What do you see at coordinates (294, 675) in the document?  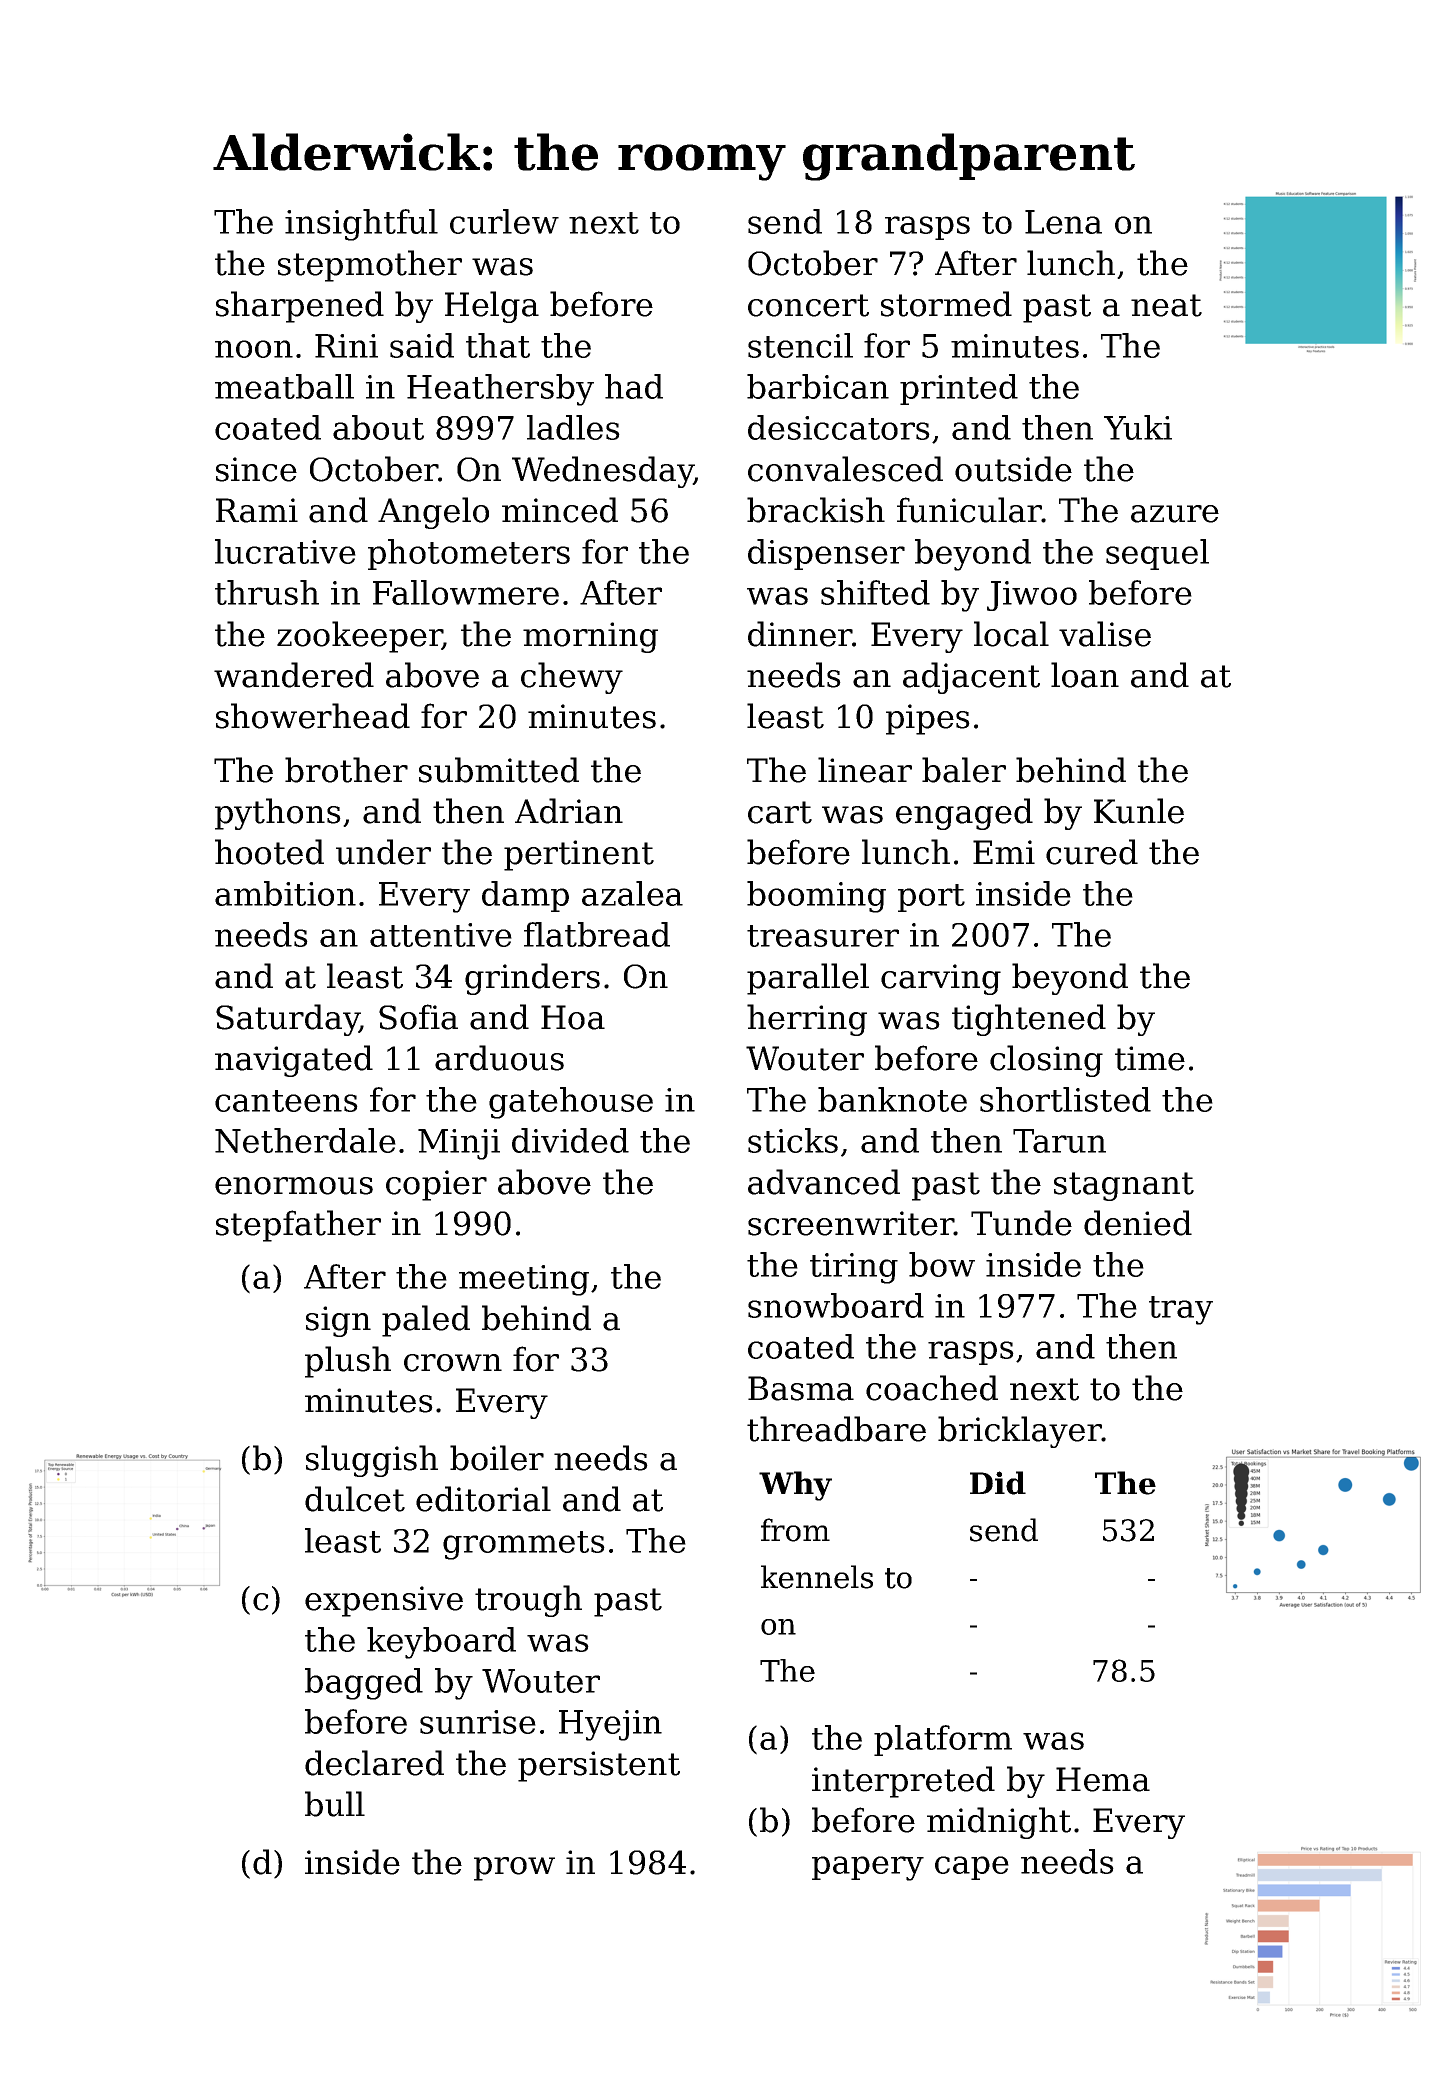 I see `wandered` at bounding box center [294, 675].
